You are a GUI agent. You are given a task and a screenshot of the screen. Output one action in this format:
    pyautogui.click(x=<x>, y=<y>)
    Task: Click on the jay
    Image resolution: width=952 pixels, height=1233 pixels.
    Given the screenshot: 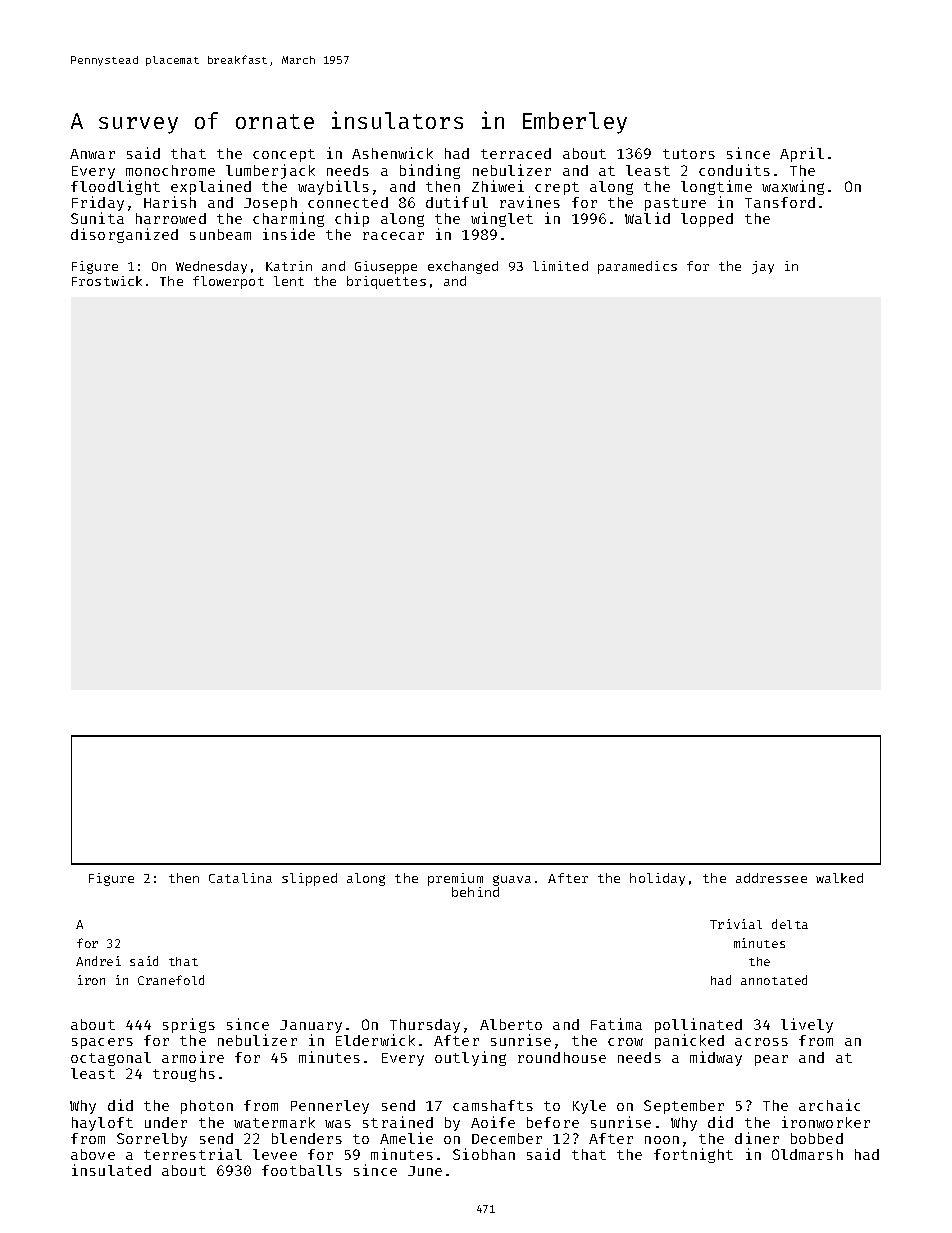 What is the action you would take?
    pyautogui.click(x=763, y=267)
